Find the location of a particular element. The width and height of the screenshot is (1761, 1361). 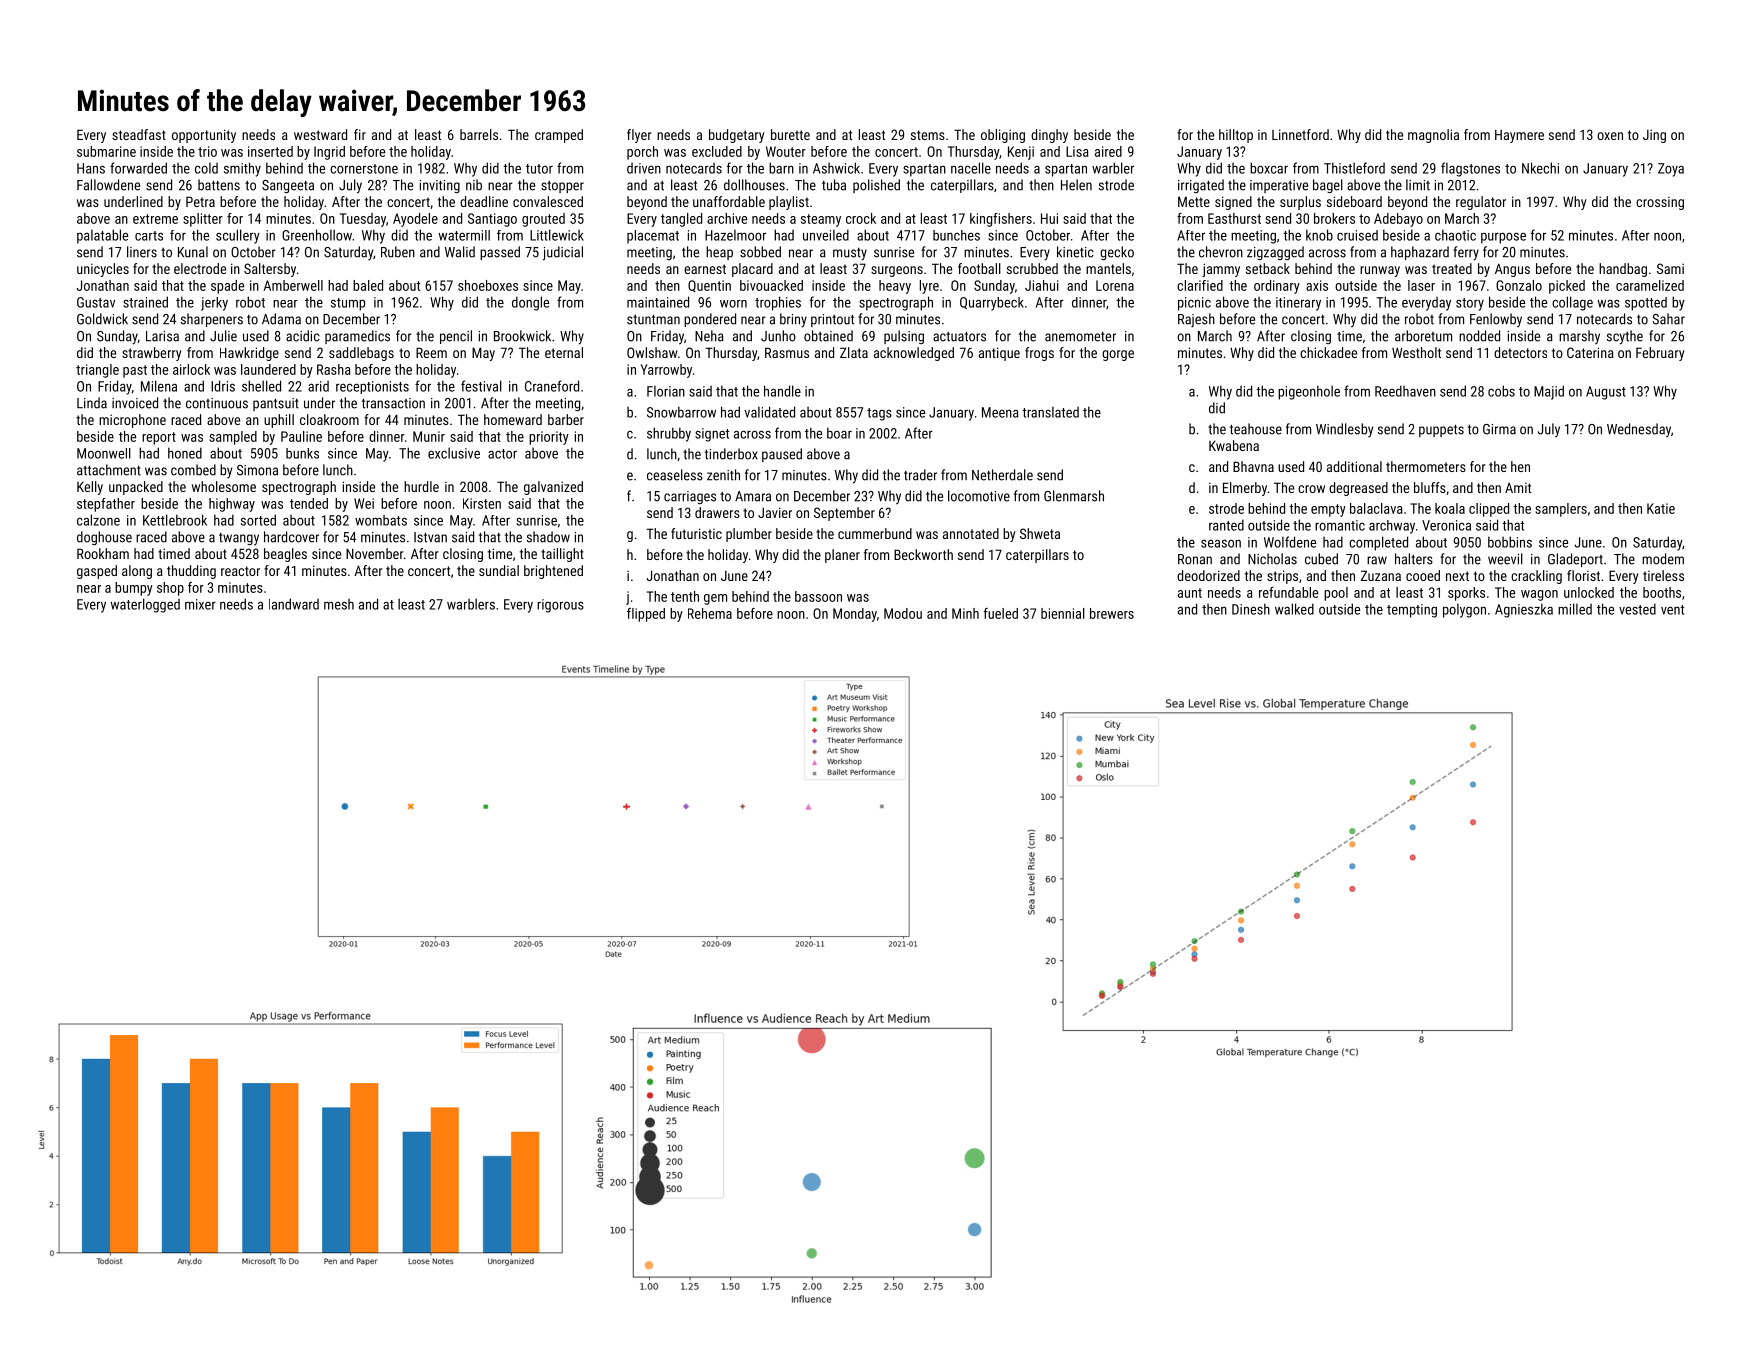

flagstones is located at coordinates (1470, 169).
